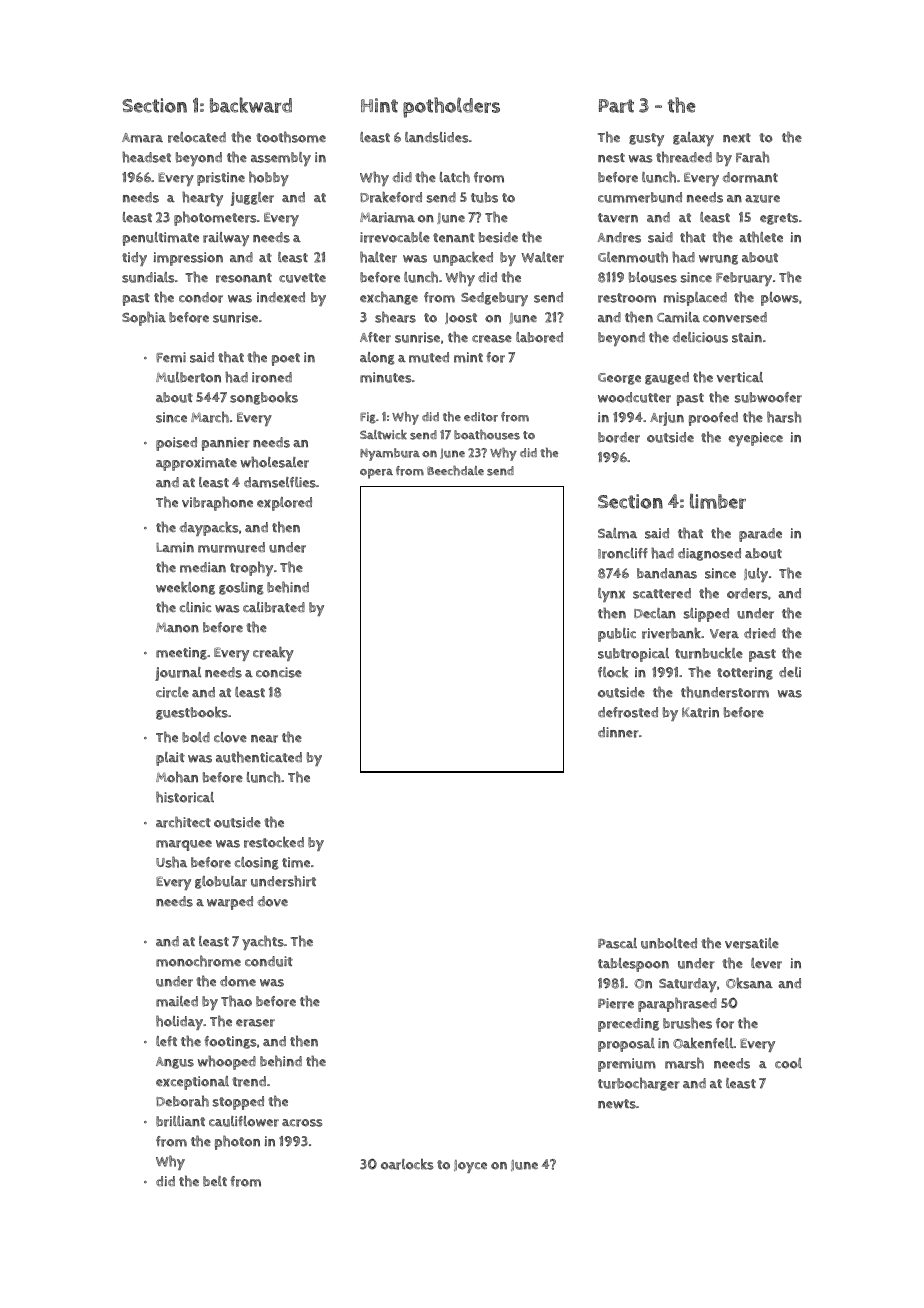 The image size is (924, 1308). I want to click on belt, so click(215, 1181).
